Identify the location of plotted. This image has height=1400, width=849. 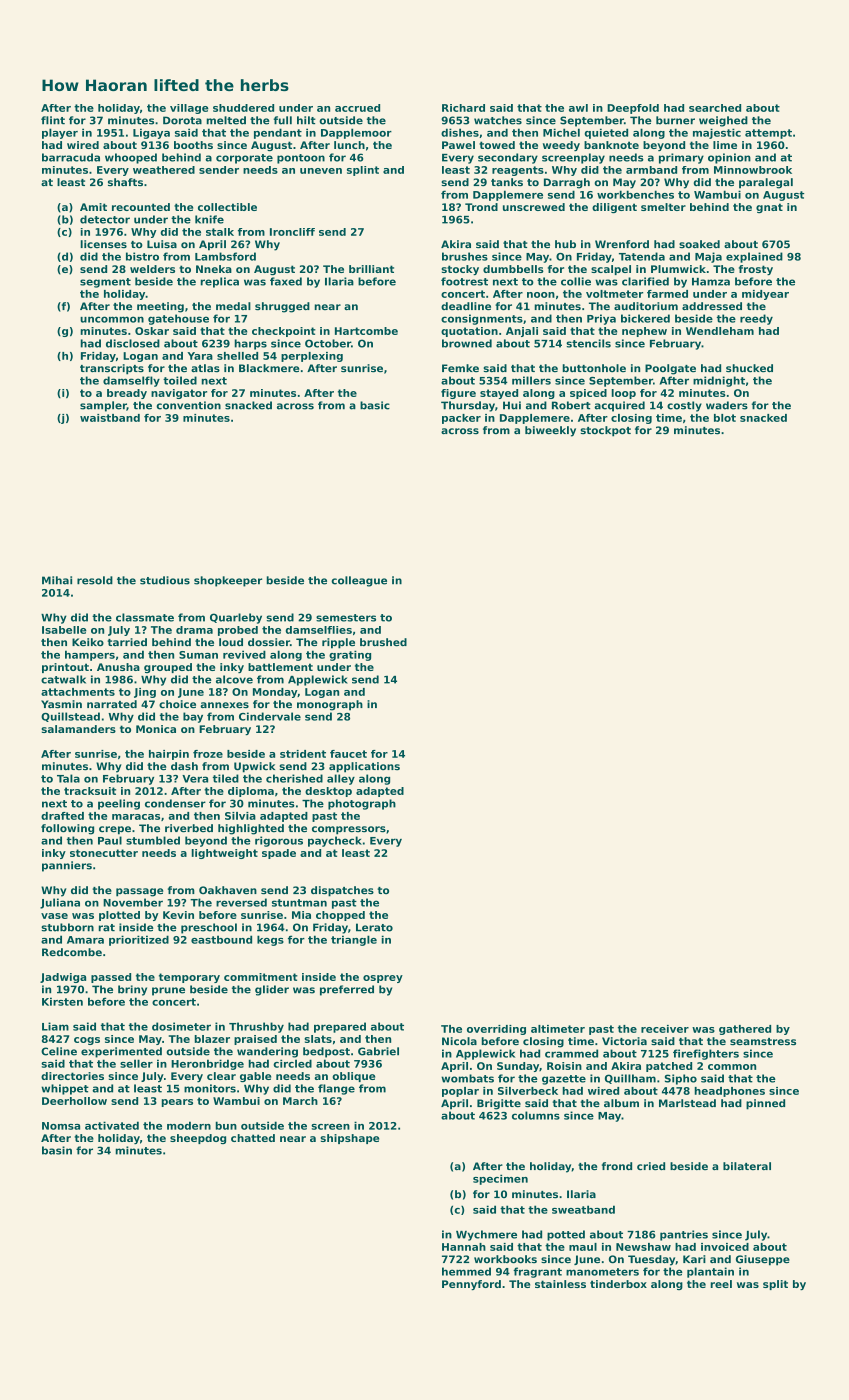
(119, 916).
